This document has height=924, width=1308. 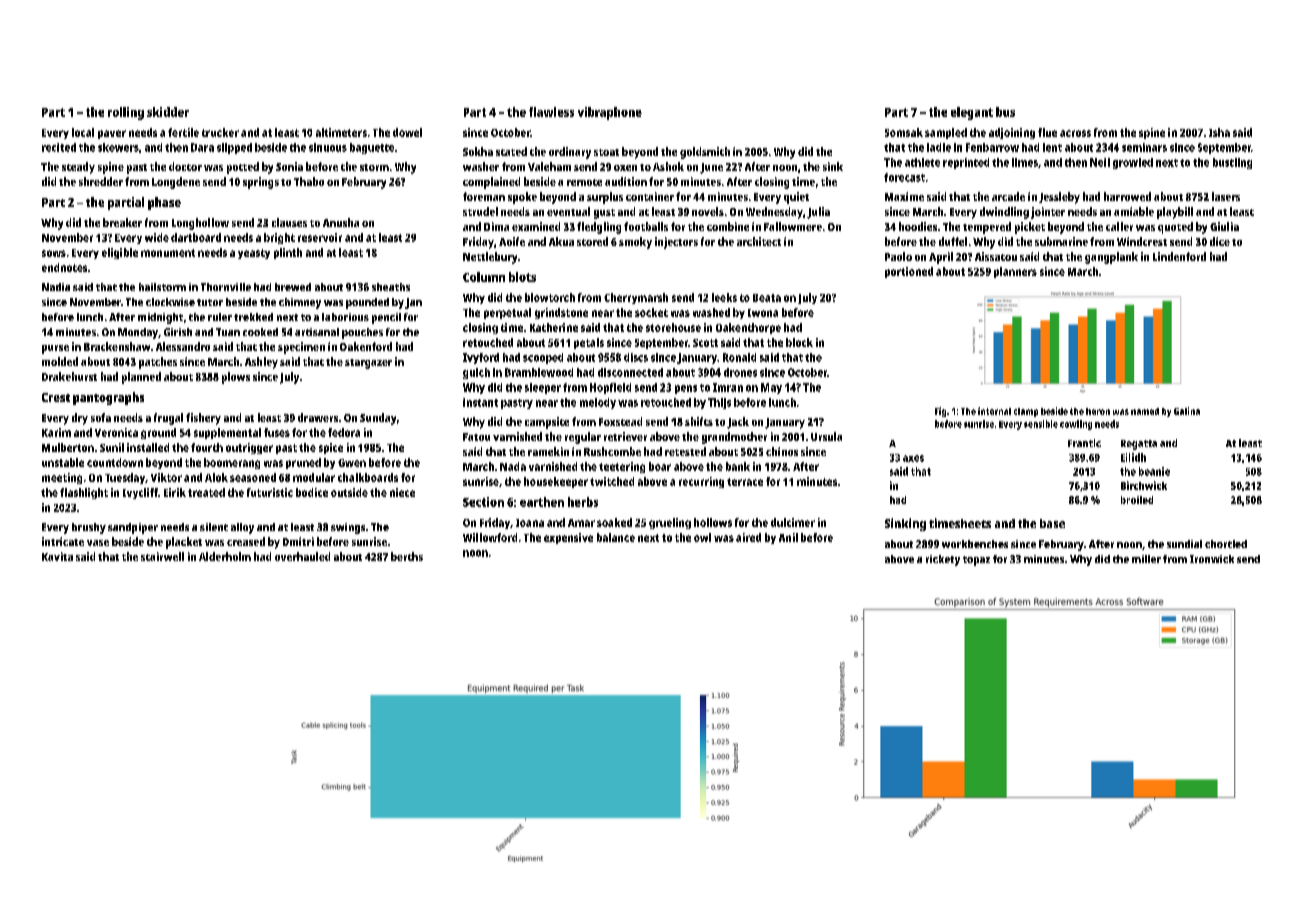 What do you see at coordinates (740, 372) in the document?
I see `drones` at bounding box center [740, 372].
